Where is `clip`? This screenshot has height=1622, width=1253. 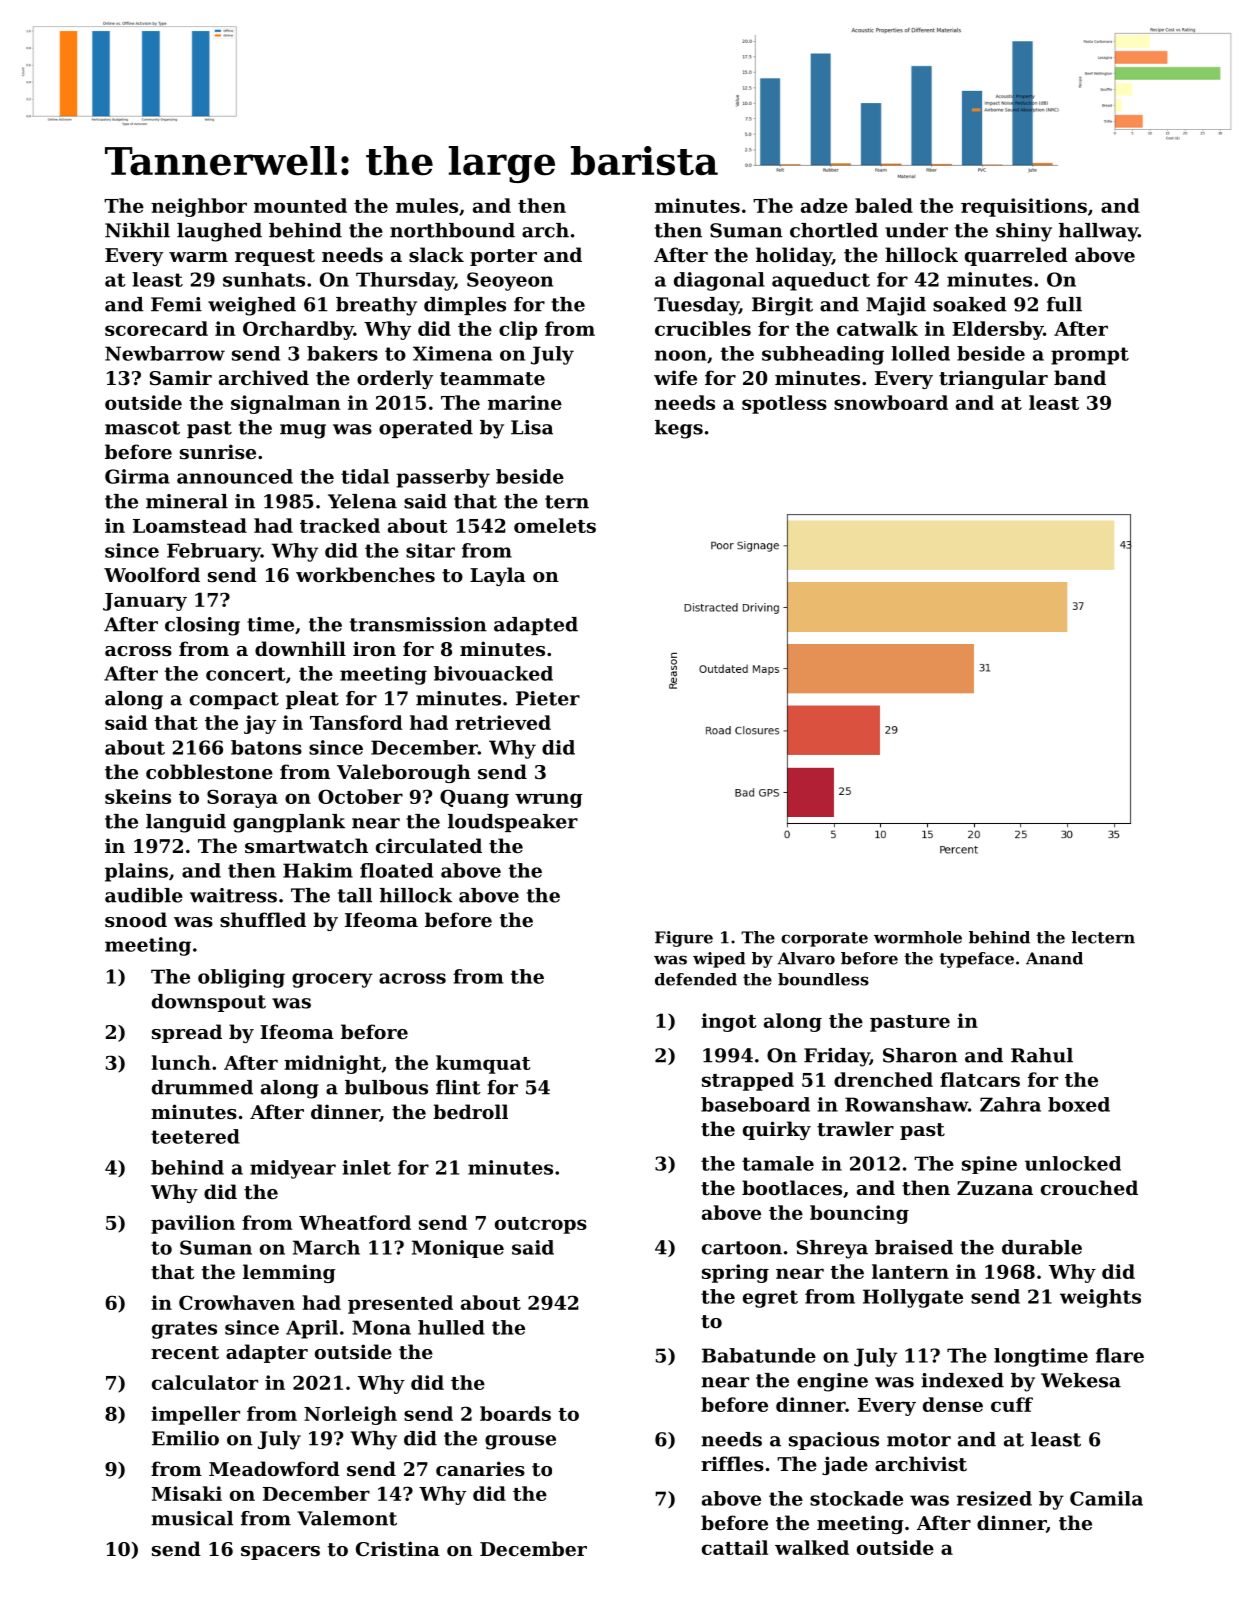
clip is located at coordinates (518, 330).
